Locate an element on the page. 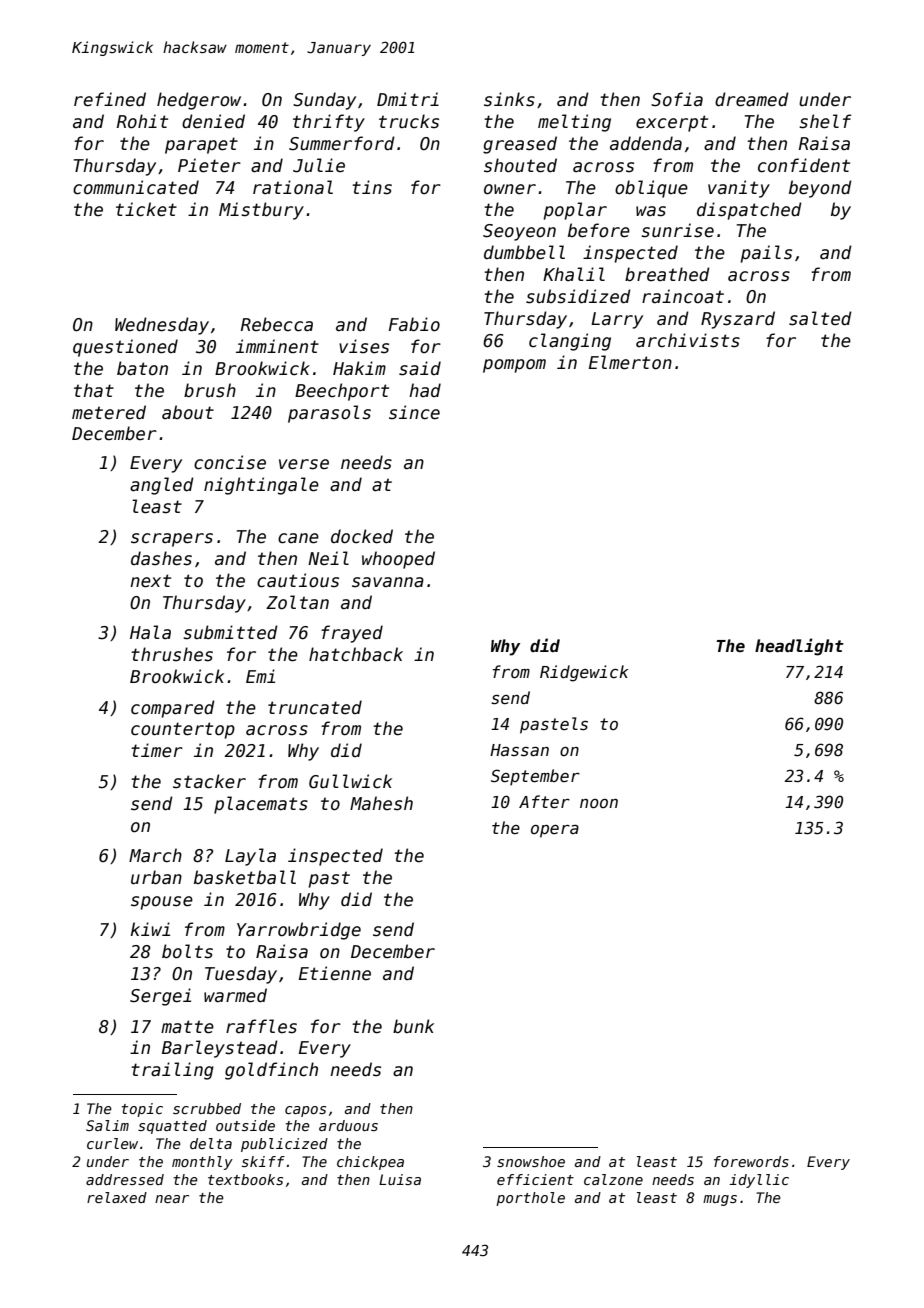 The image size is (924, 1308). opera is located at coordinates (555, 831).
